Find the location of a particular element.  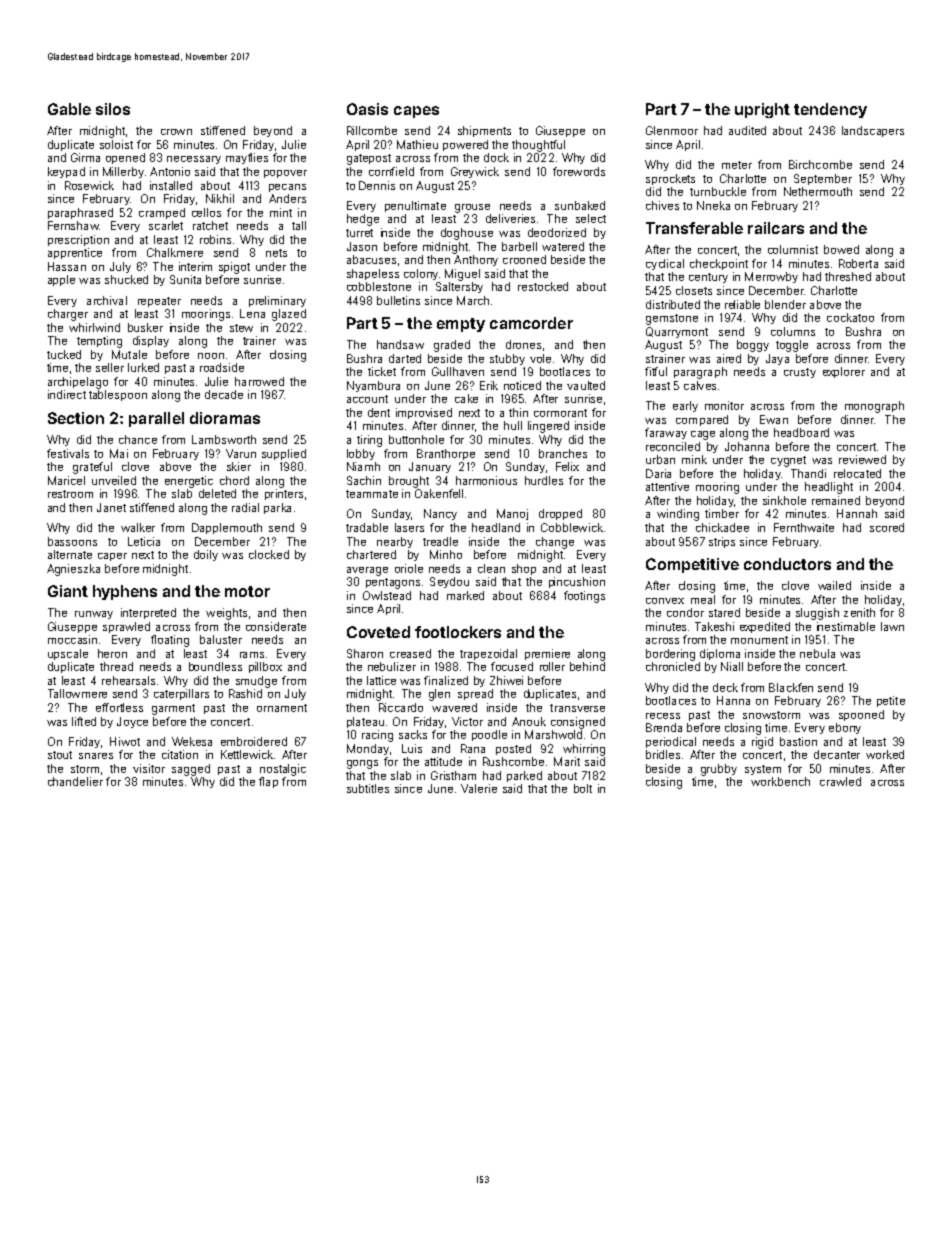

Riccardo is located at coordinates (401, 707).
